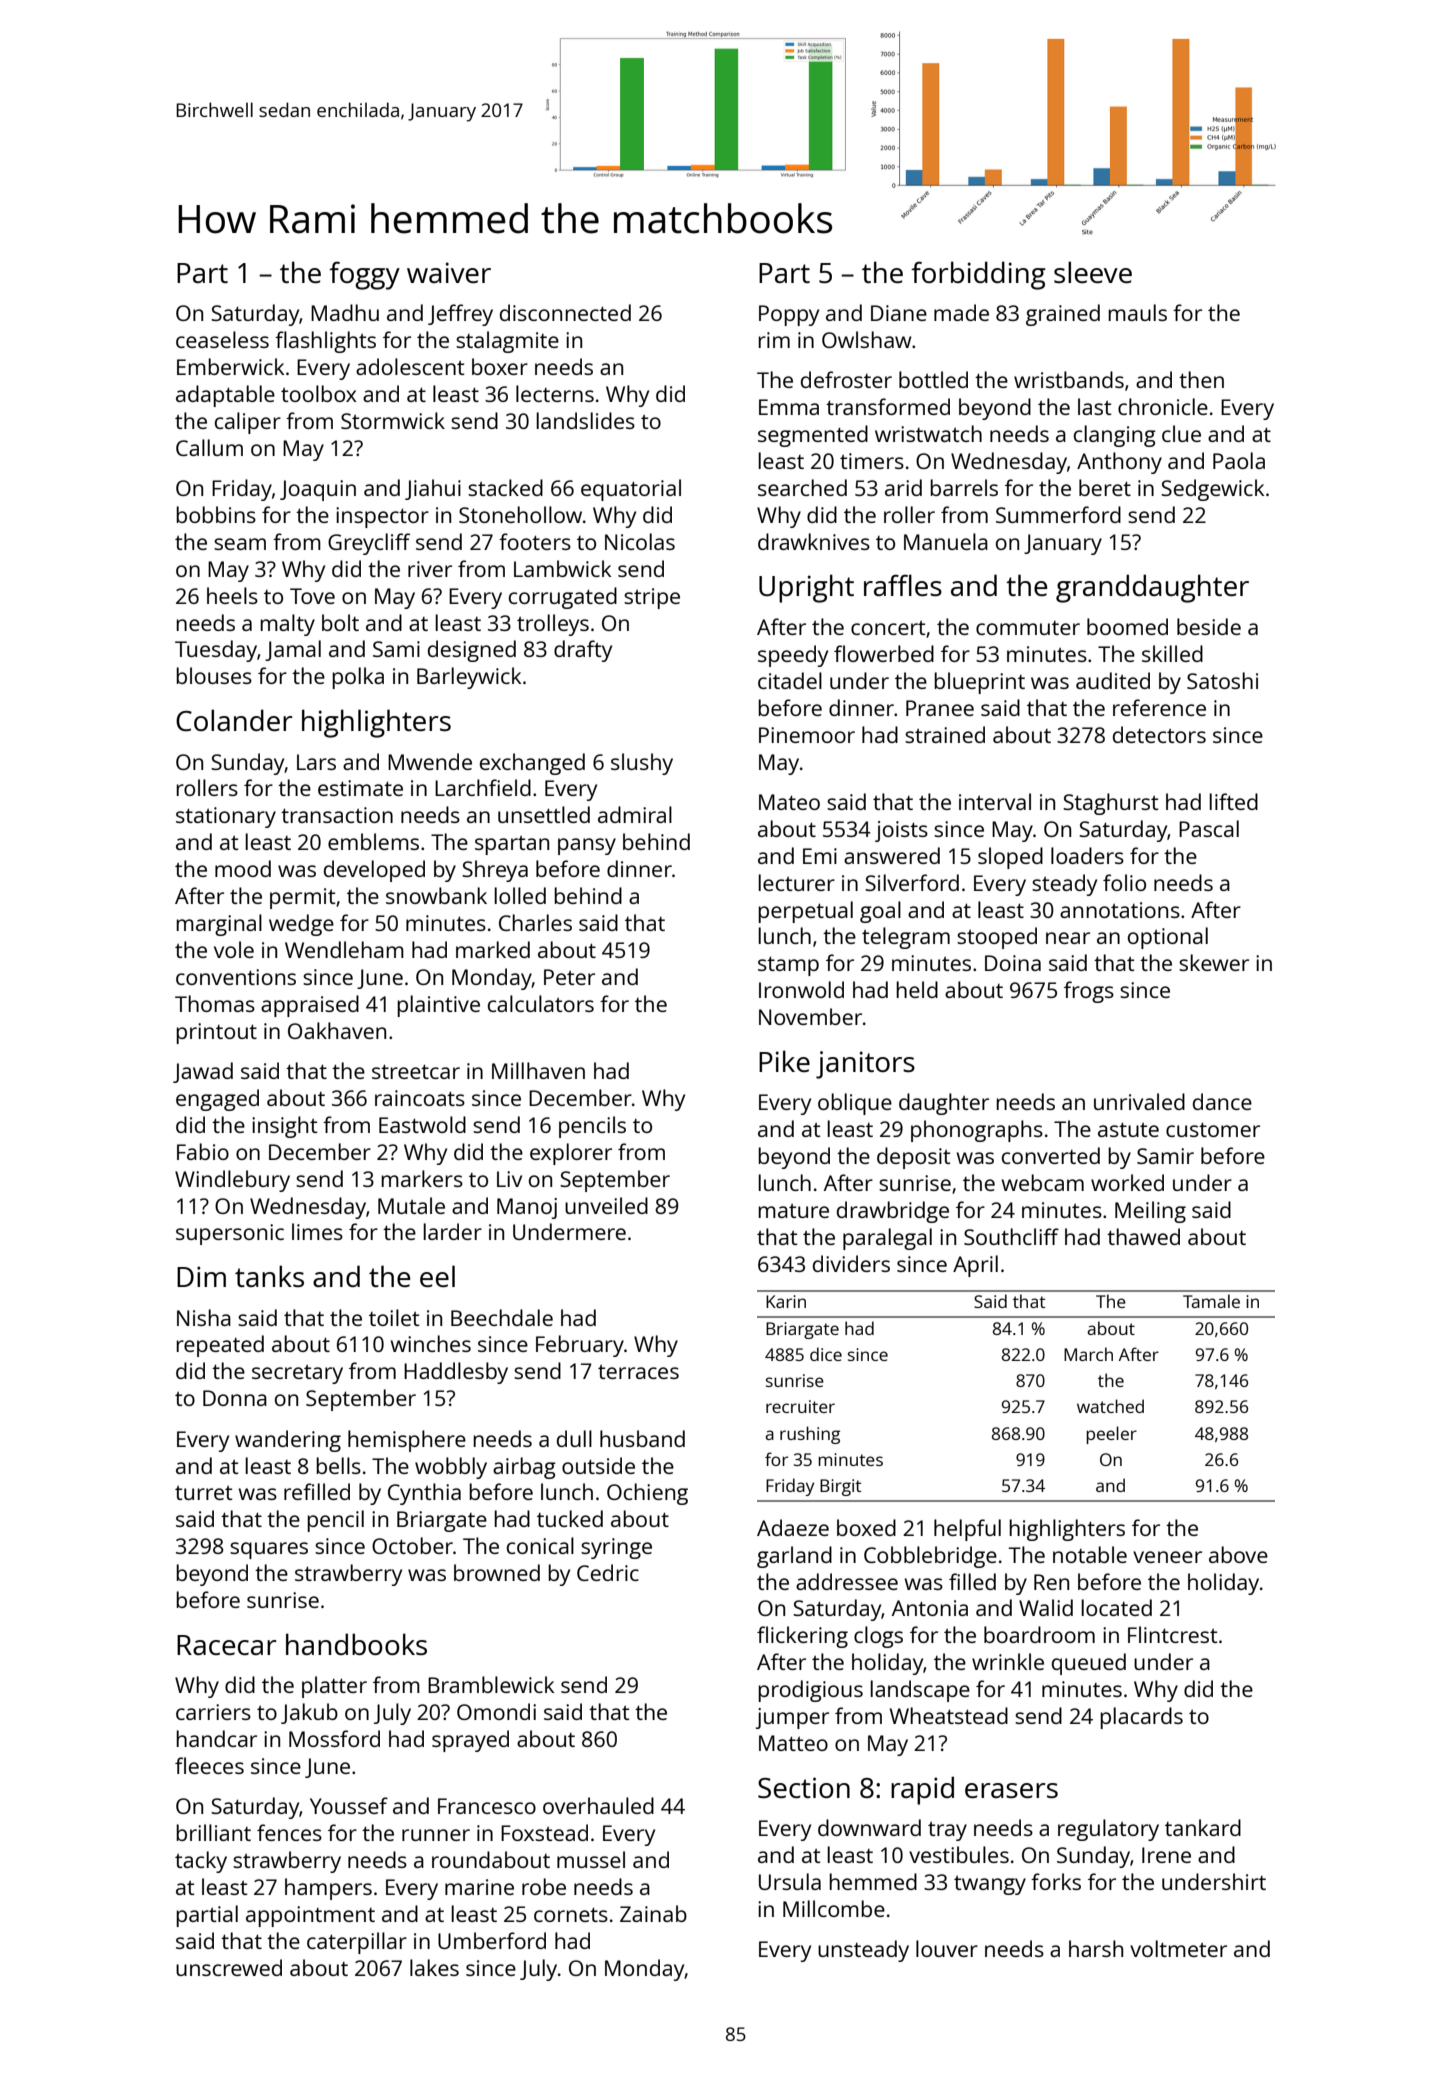 This screenshot has height=2100, width=1450. Describe the element at coordinates (497, 1572) in the screenshot. I see `browned` at that location.
